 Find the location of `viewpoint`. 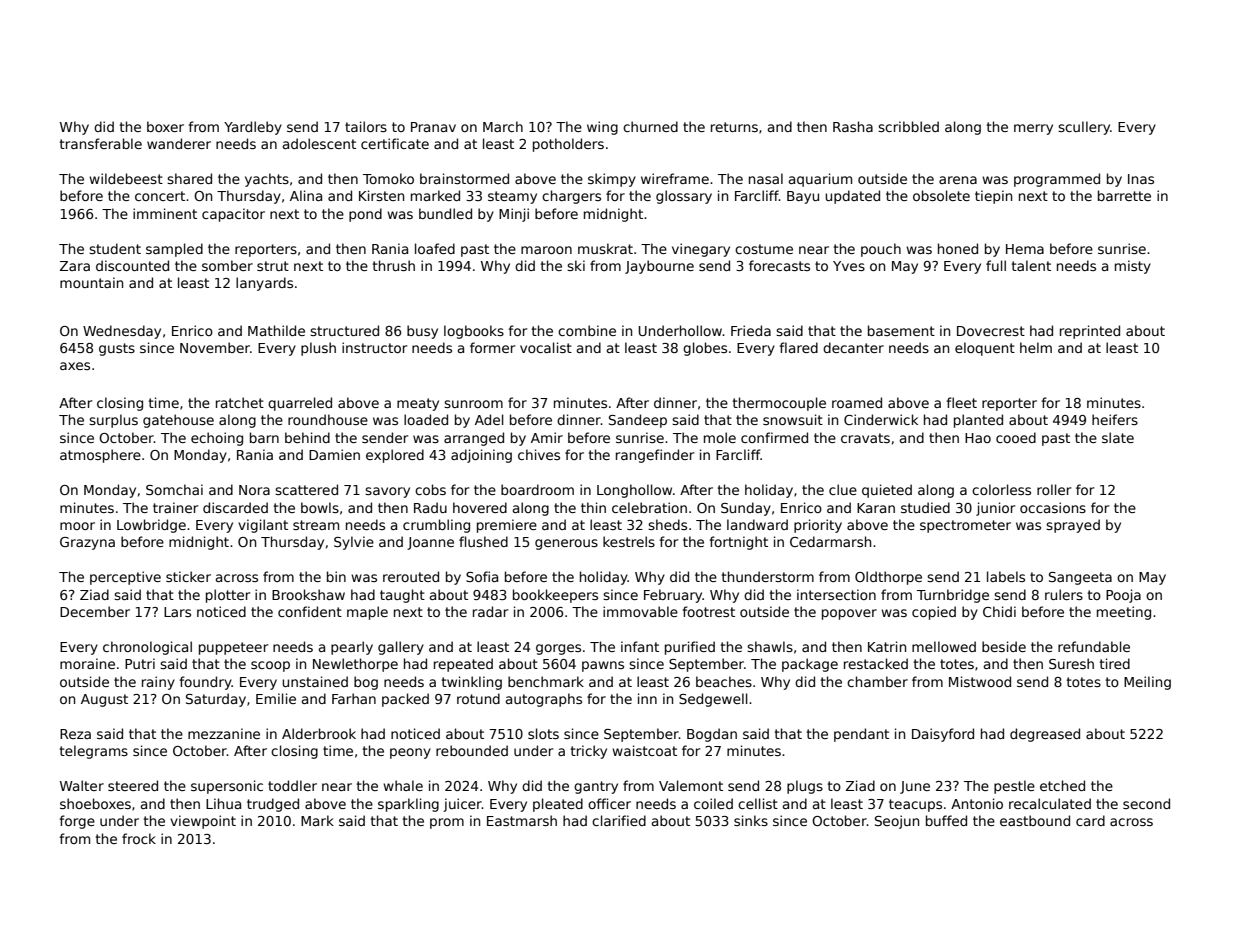

viewpoint is located at coordinates (203, 822).
